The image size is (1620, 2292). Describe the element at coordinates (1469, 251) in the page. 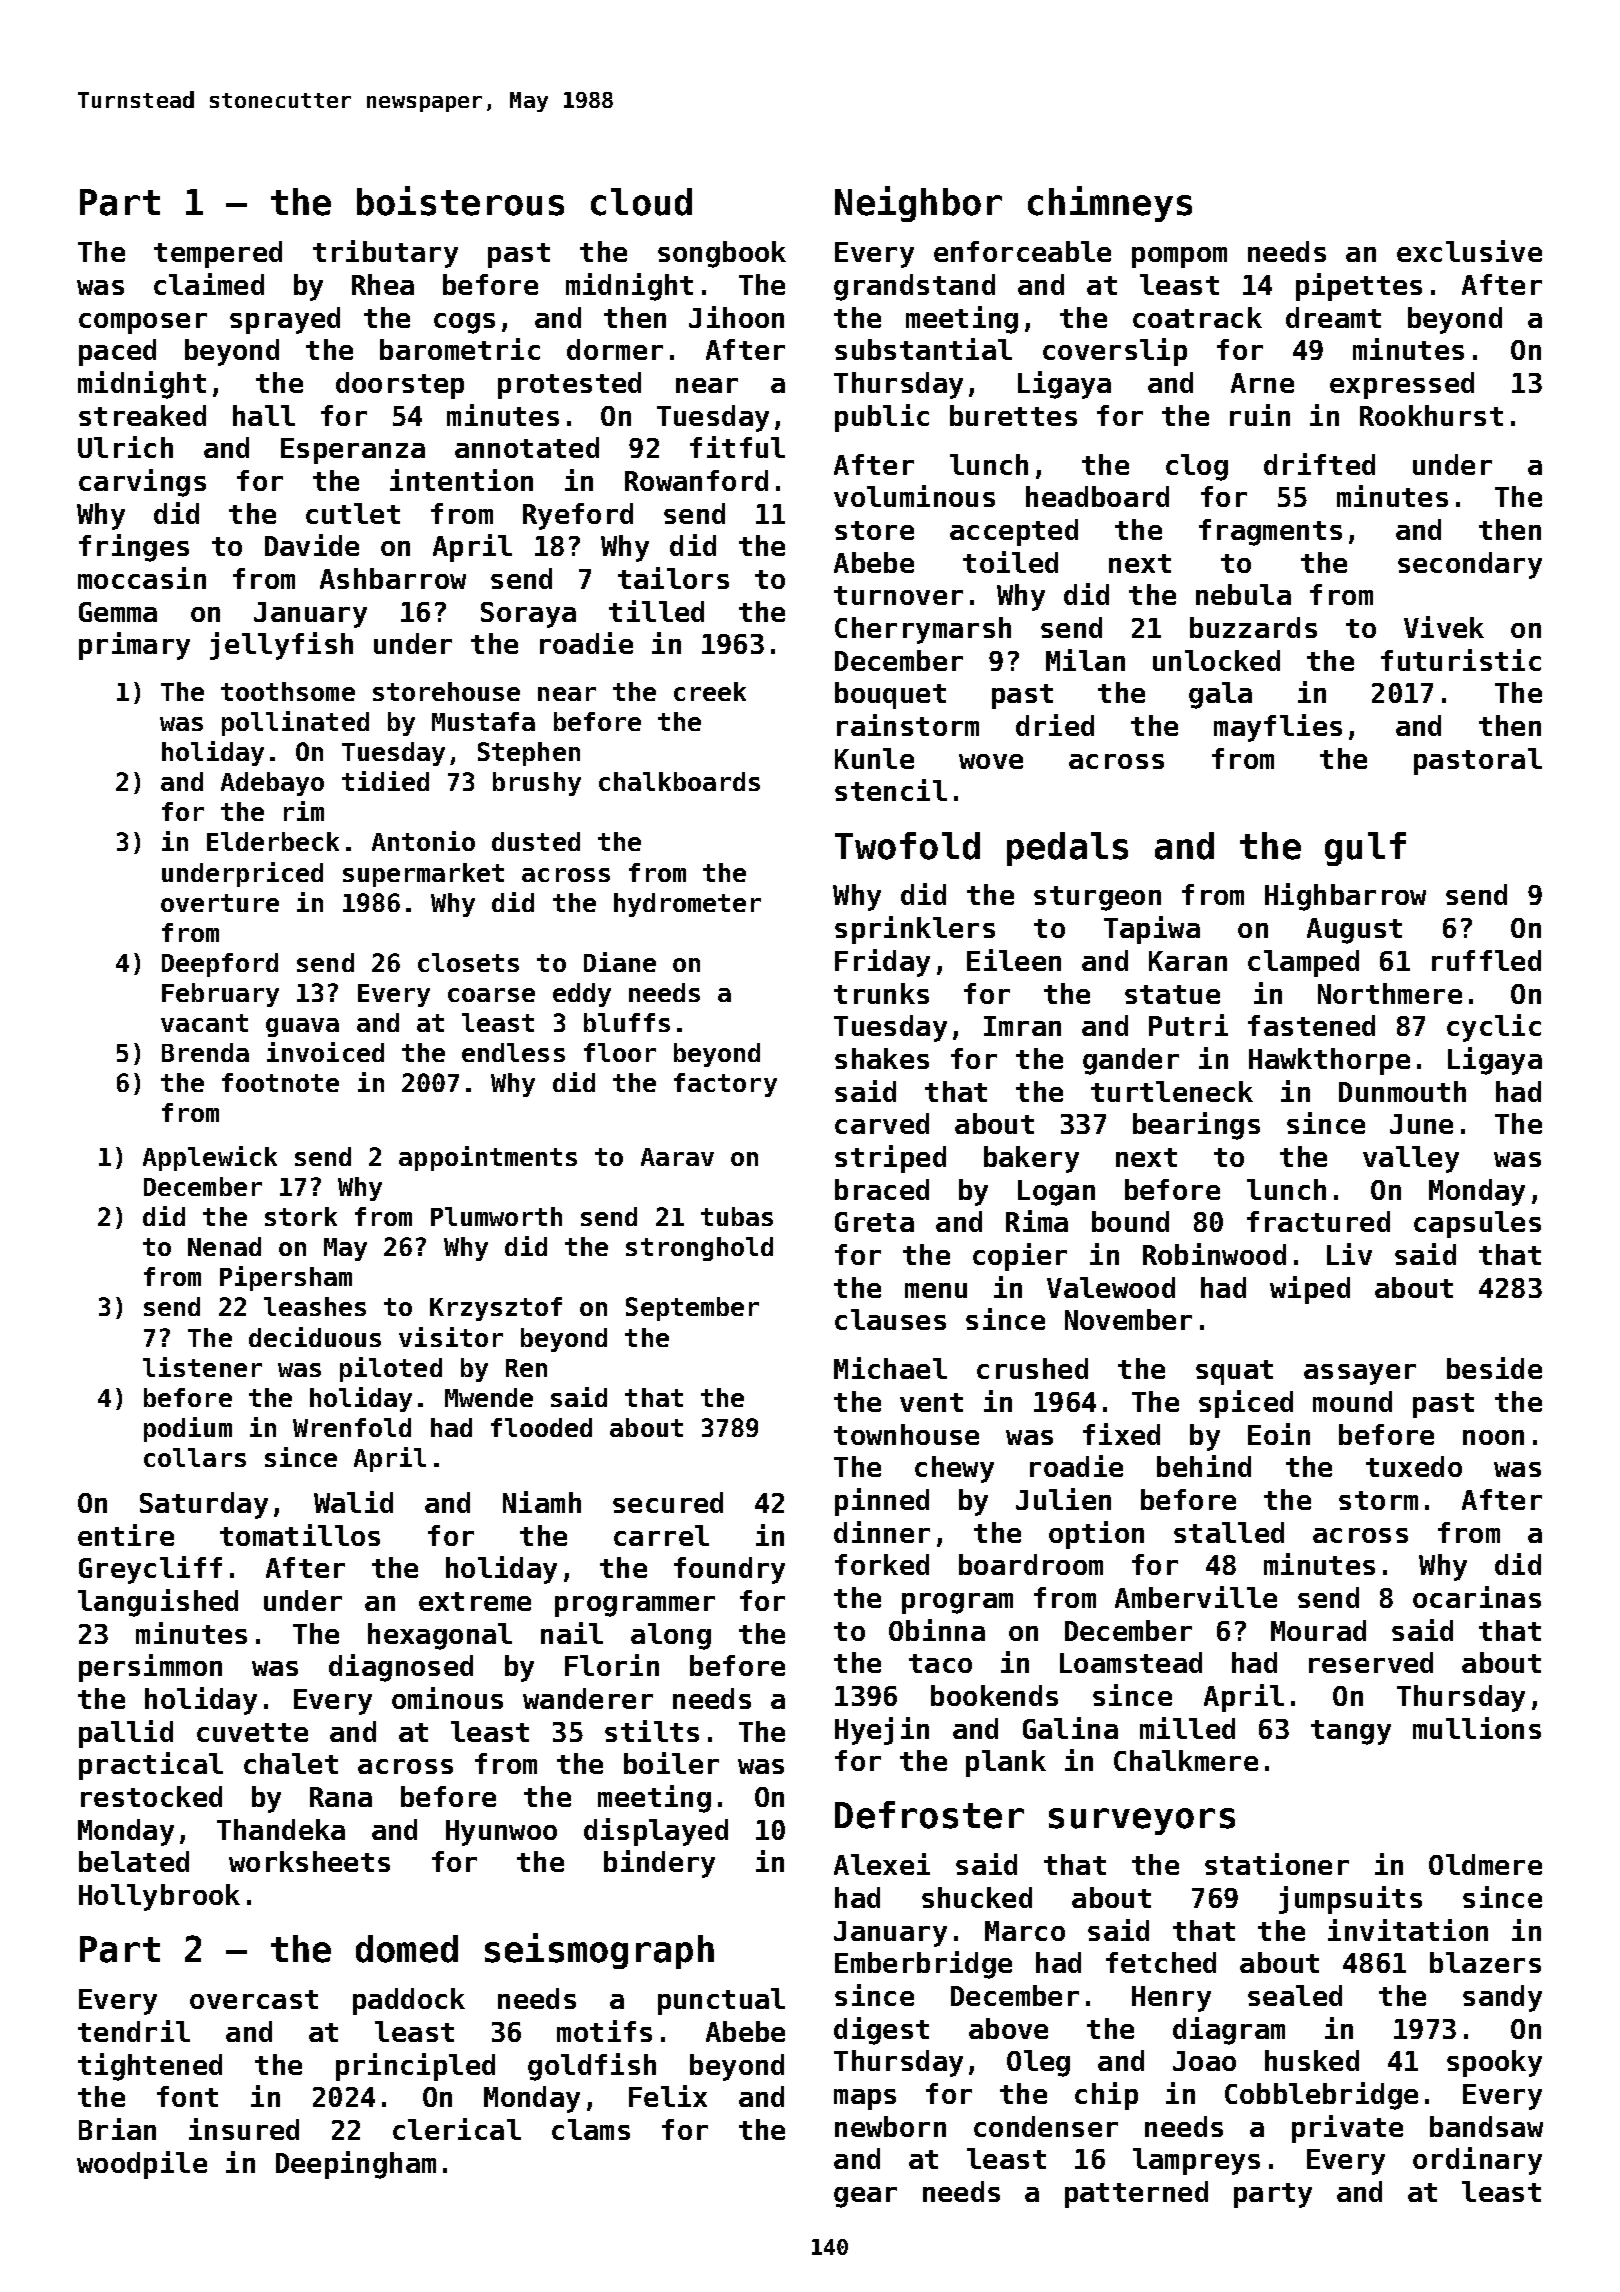

I see `exclusive` at that location.
